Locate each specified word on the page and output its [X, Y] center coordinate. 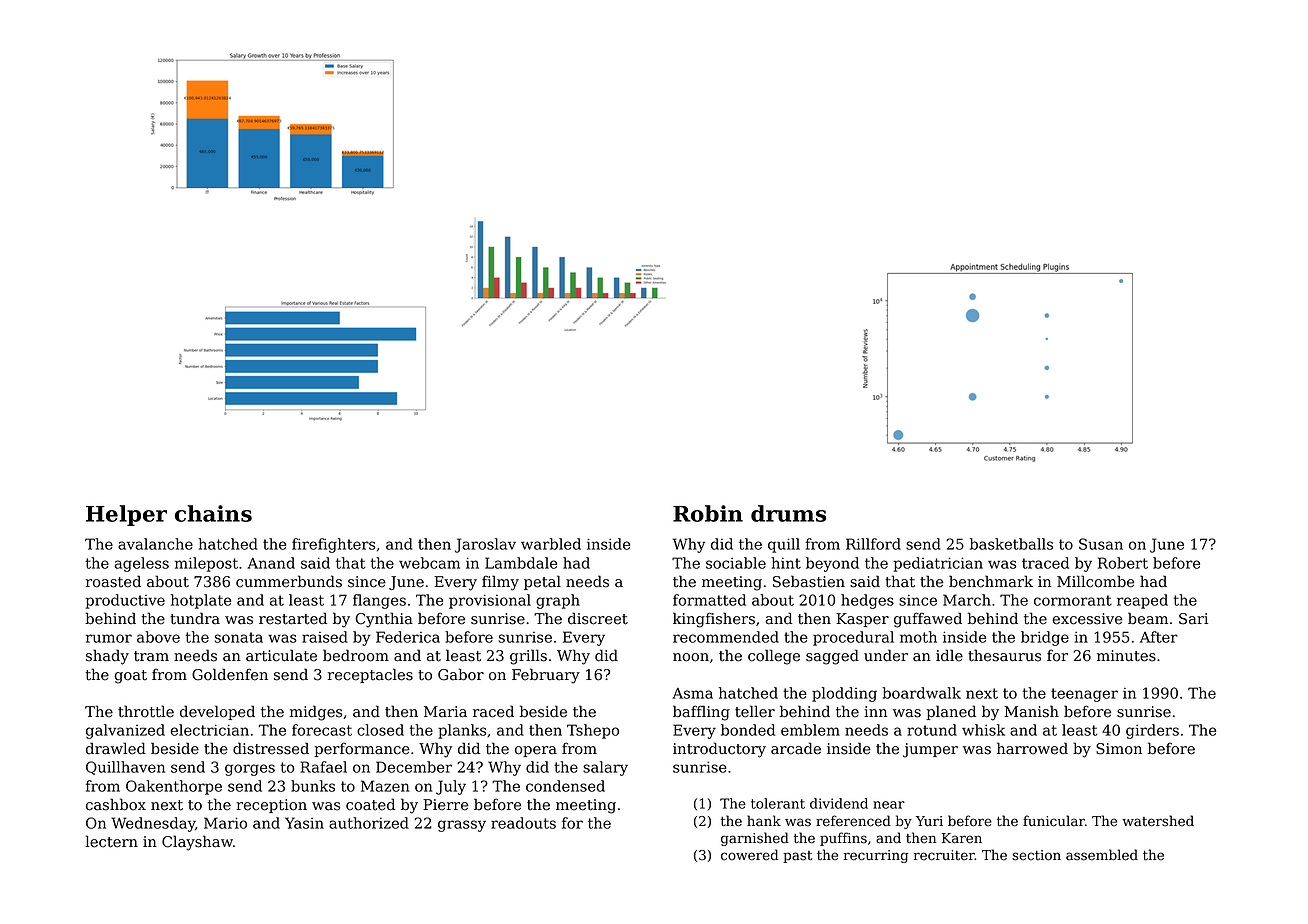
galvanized [125, 731]
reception [271, 806]
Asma [692, 693]
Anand [271, 563]
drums [788, 513]
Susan [1101, 544]
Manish [1031, 711]
